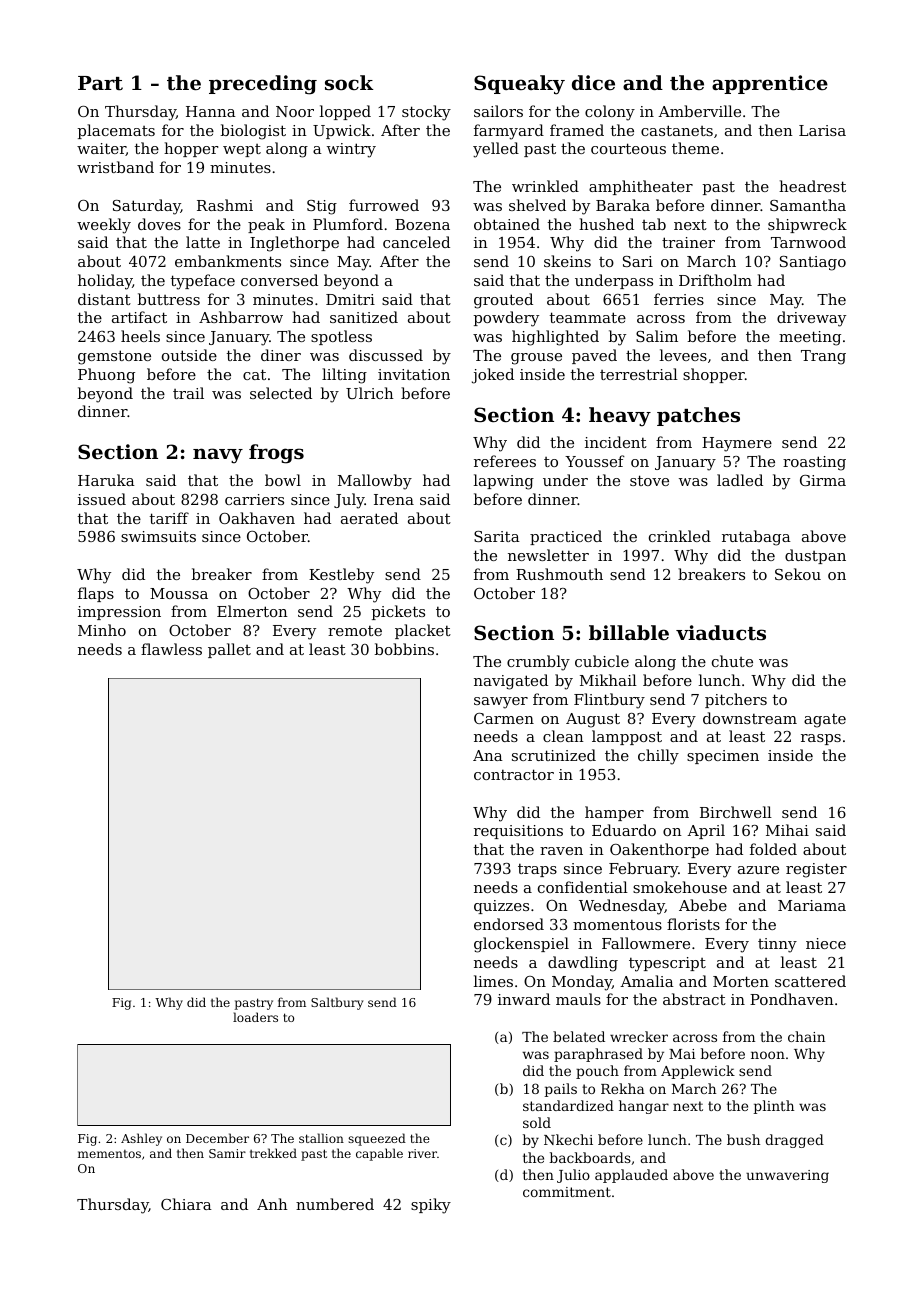 The image size is (924, 1308). I want to click on Mihai, so click(787, 830).
